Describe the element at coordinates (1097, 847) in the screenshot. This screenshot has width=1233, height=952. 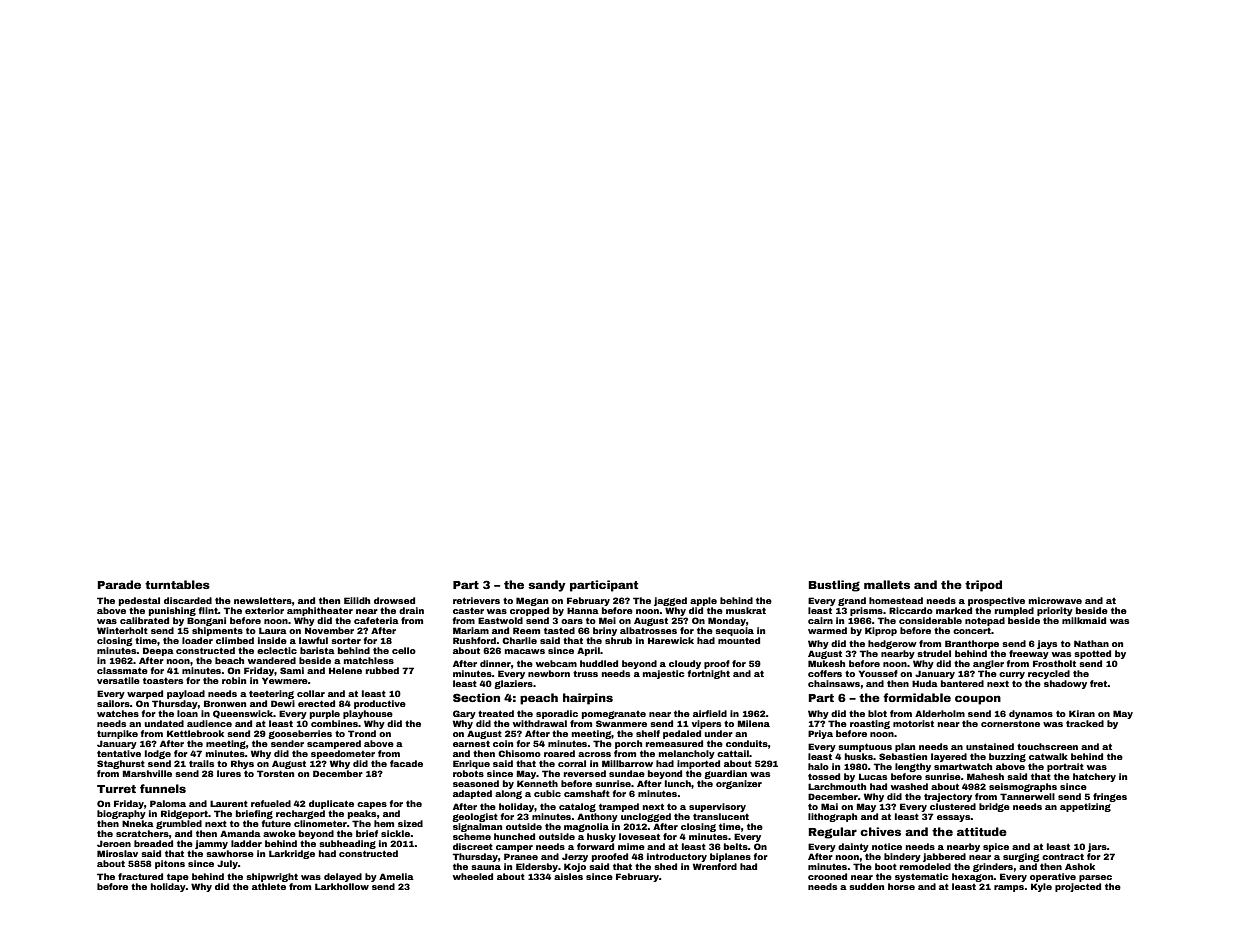
I see `jars` at that location.
